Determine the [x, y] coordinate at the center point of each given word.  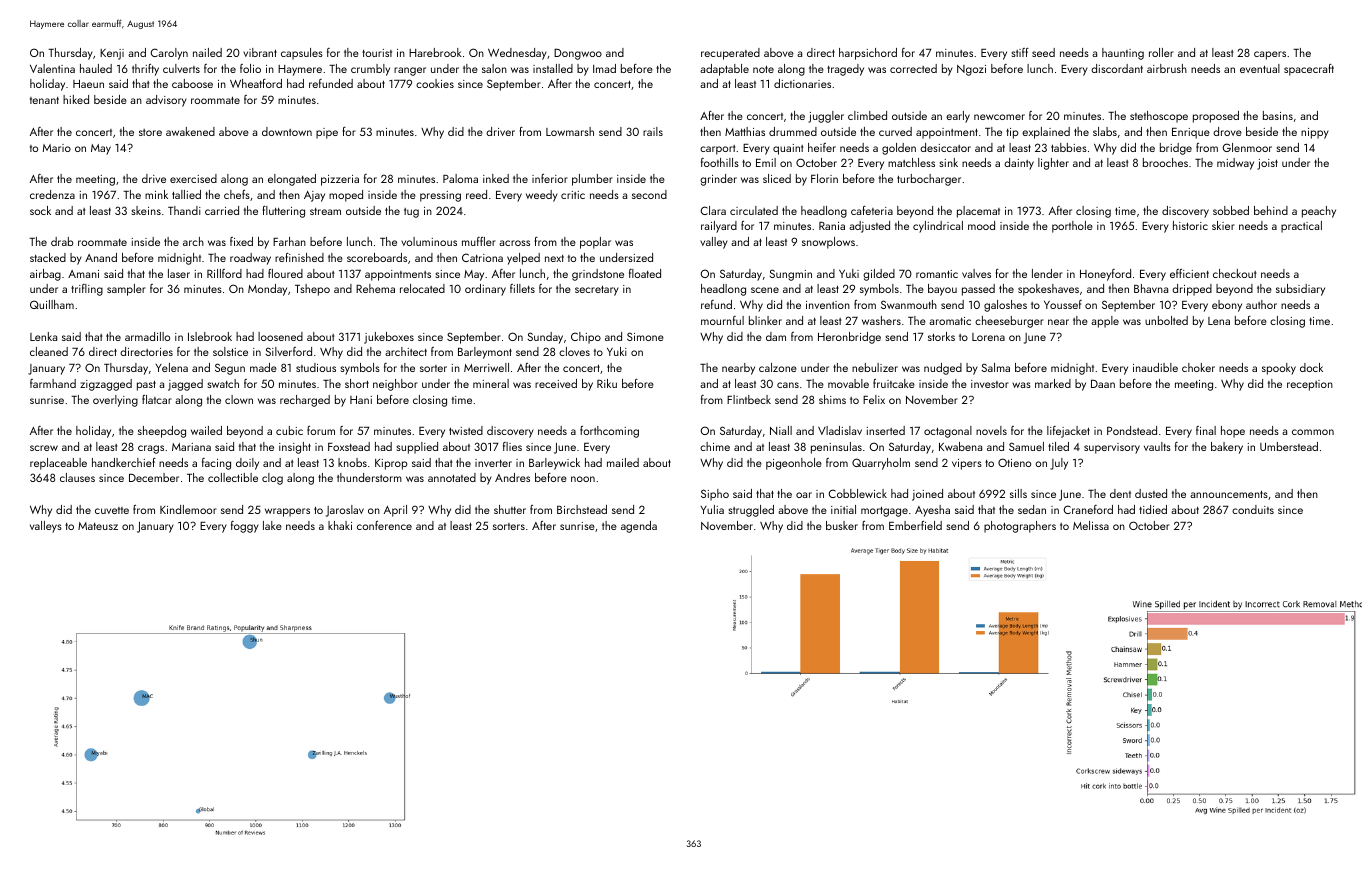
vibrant [260, 52]
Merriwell [486, 367]
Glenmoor [1247, 147]
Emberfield [915, 525]
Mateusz [98, 526]
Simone [645, 336]
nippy [1315, 133]
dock [1311, 367]
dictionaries [802, 83]
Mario [57, 148]
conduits [1253, 509]
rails [653, 131]
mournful [722, 320]
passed [978, 290]
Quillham [52, 304]
